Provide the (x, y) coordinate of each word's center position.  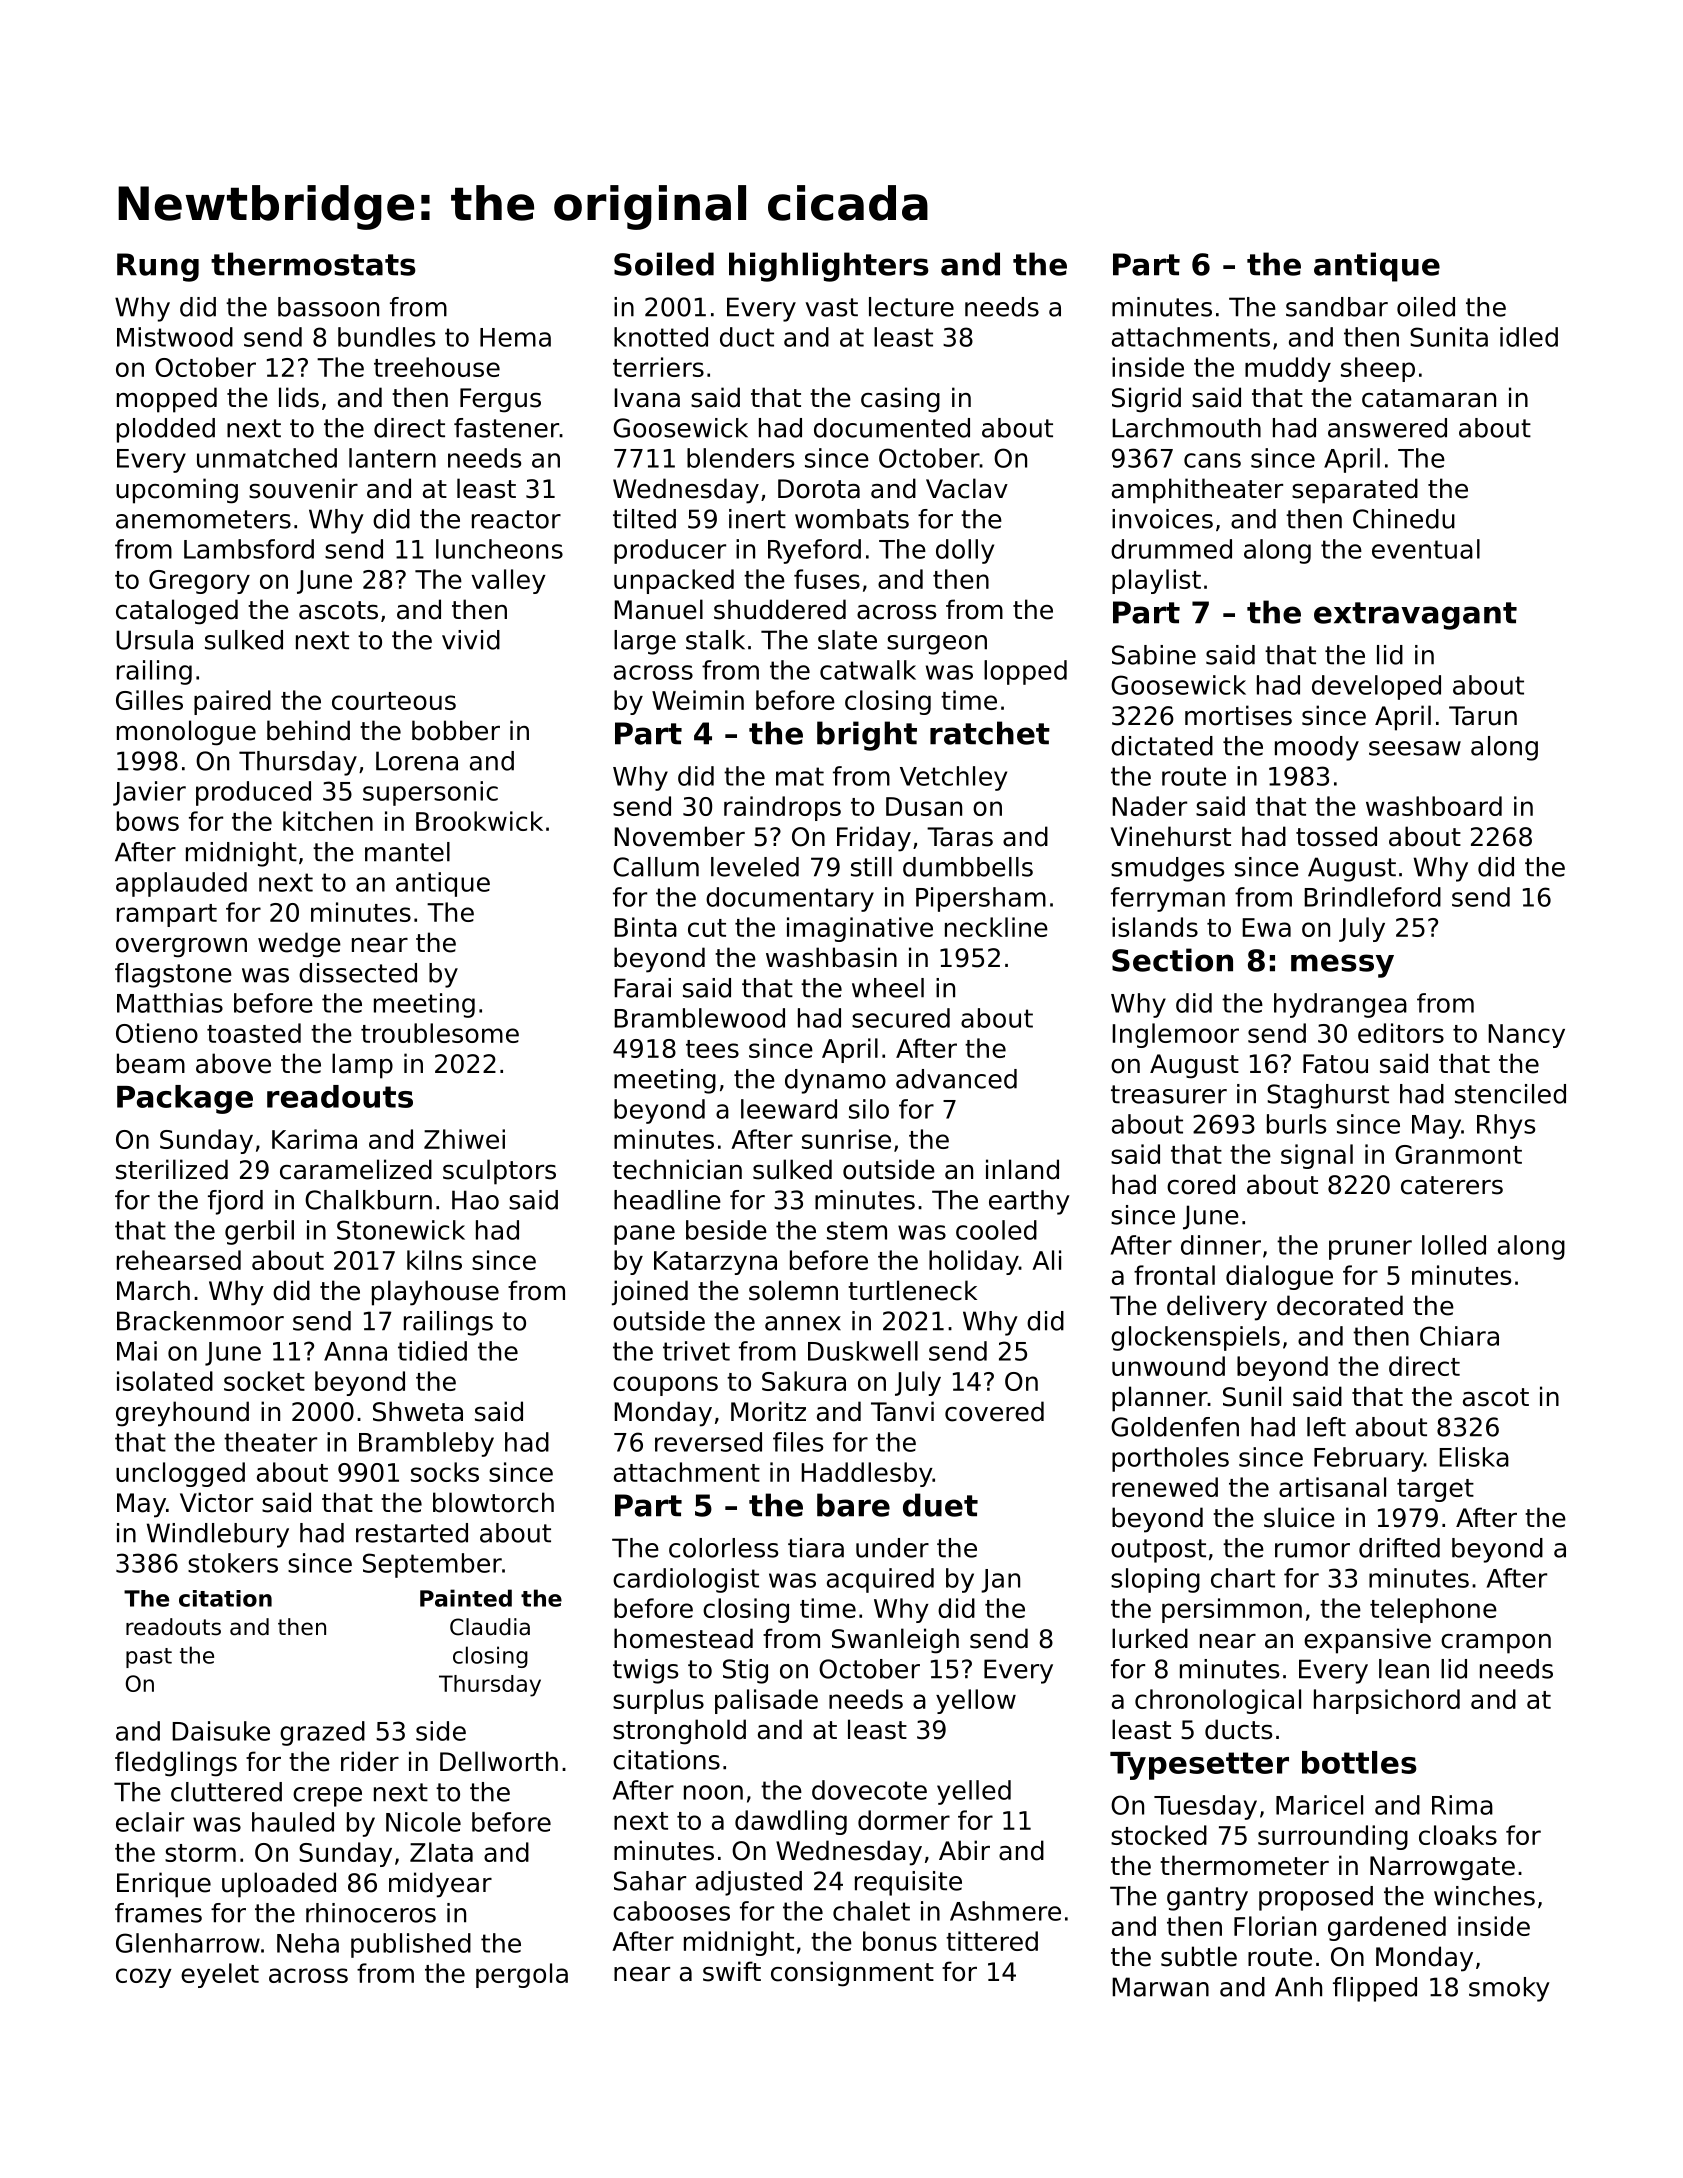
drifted (1399, 1548)
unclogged (180, 1474)
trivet (696, 1351)
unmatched (267, 458)
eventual (1426, 549)
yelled (974, 1792)
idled (1529, 337)
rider (370, 1761)
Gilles (149, 700)
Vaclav (967, 488)
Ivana (647, 398)
